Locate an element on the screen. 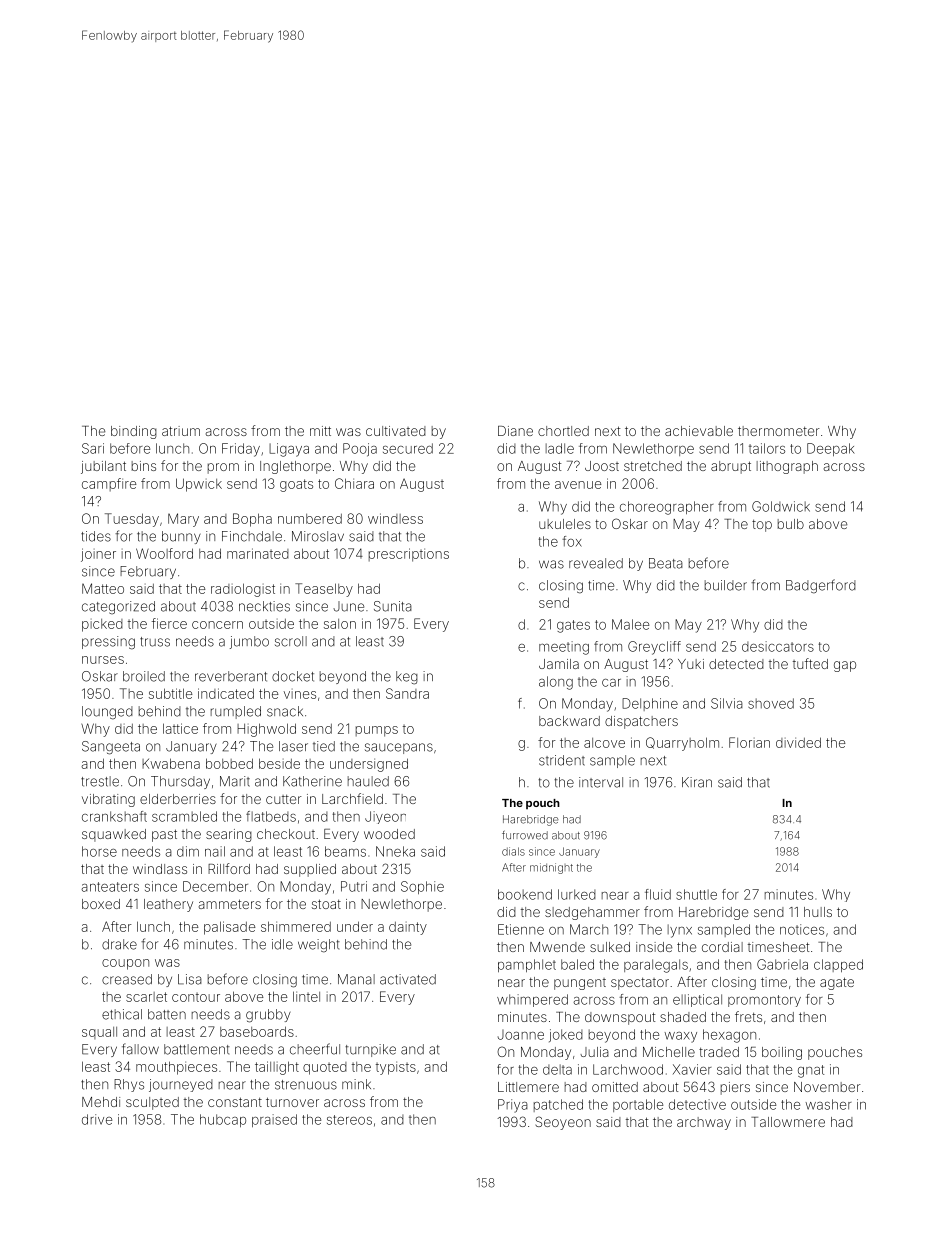 Image resolution: width=952 pixels, height=1233 pixels. stereos is located at coordinates (349, 1120).
